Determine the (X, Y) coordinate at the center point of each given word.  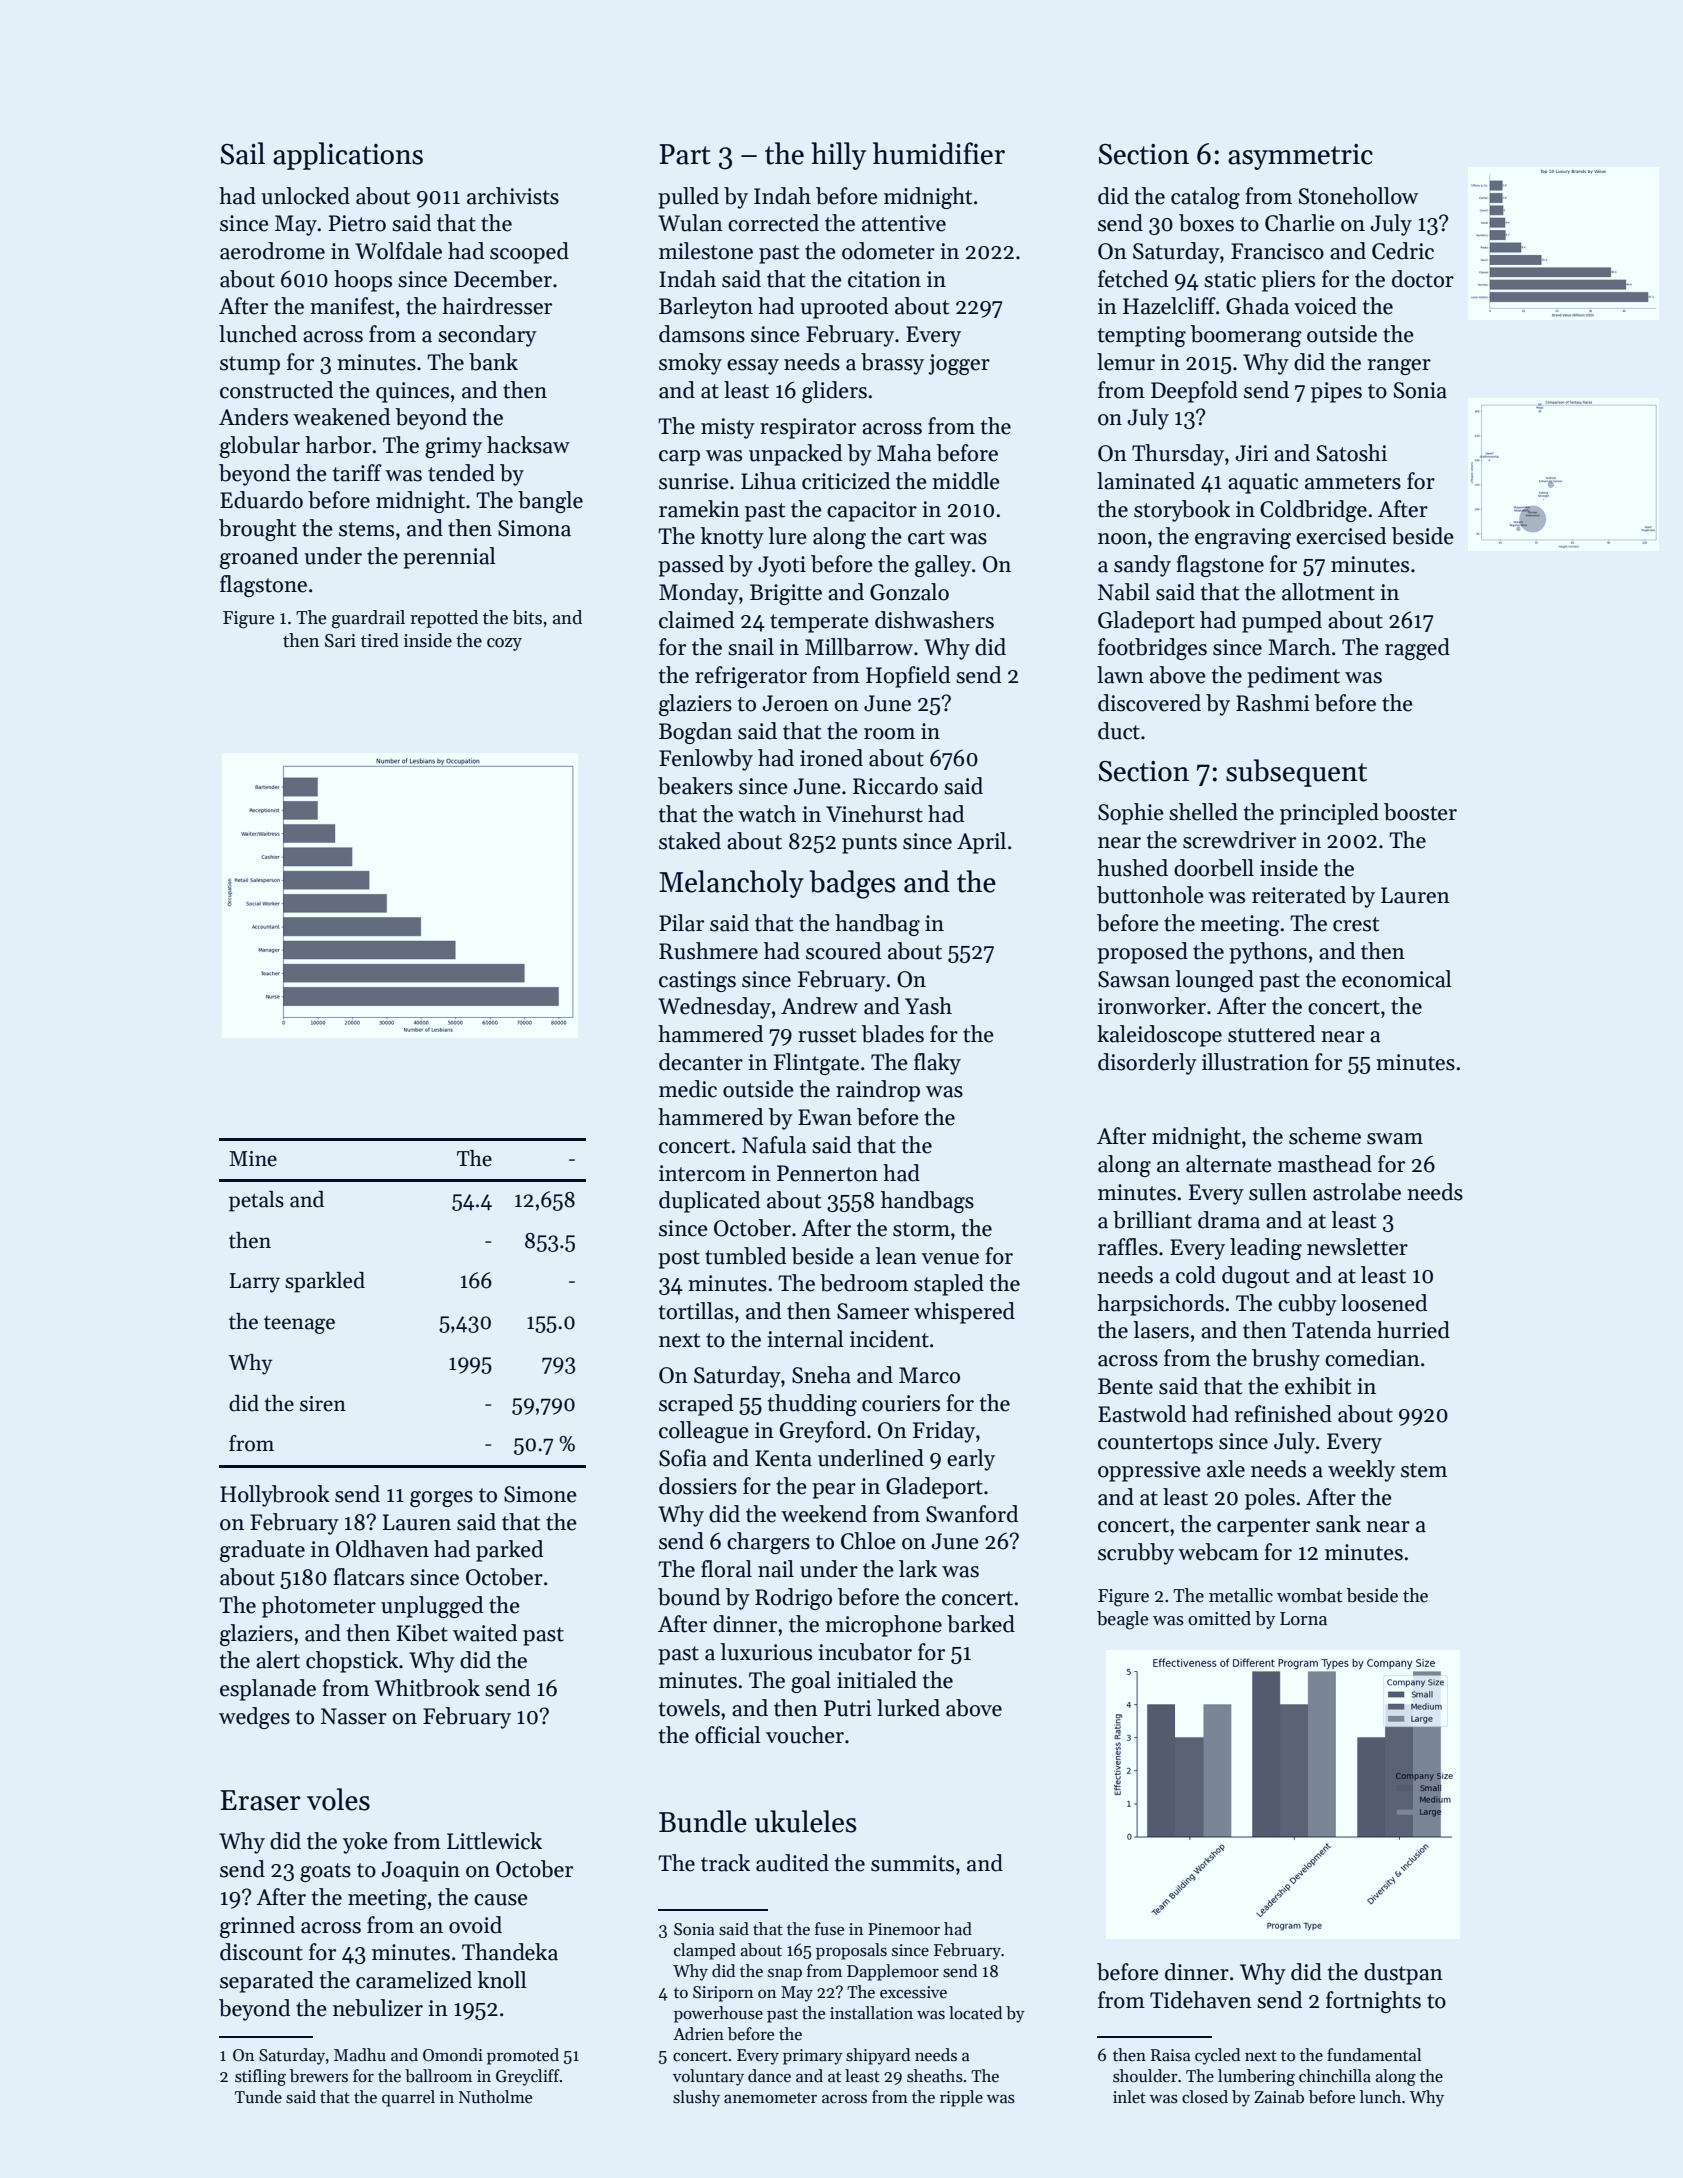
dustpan (1403, 1974)
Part (685, 154)
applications (348, 156)
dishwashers (934, 620)
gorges (441, 1499)
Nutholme (495, 2097)
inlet (1129, 2097)
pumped (1282, 622)
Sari (340, 641)
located (975, 2013)
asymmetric (1300, 157)
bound (689, 1597)
